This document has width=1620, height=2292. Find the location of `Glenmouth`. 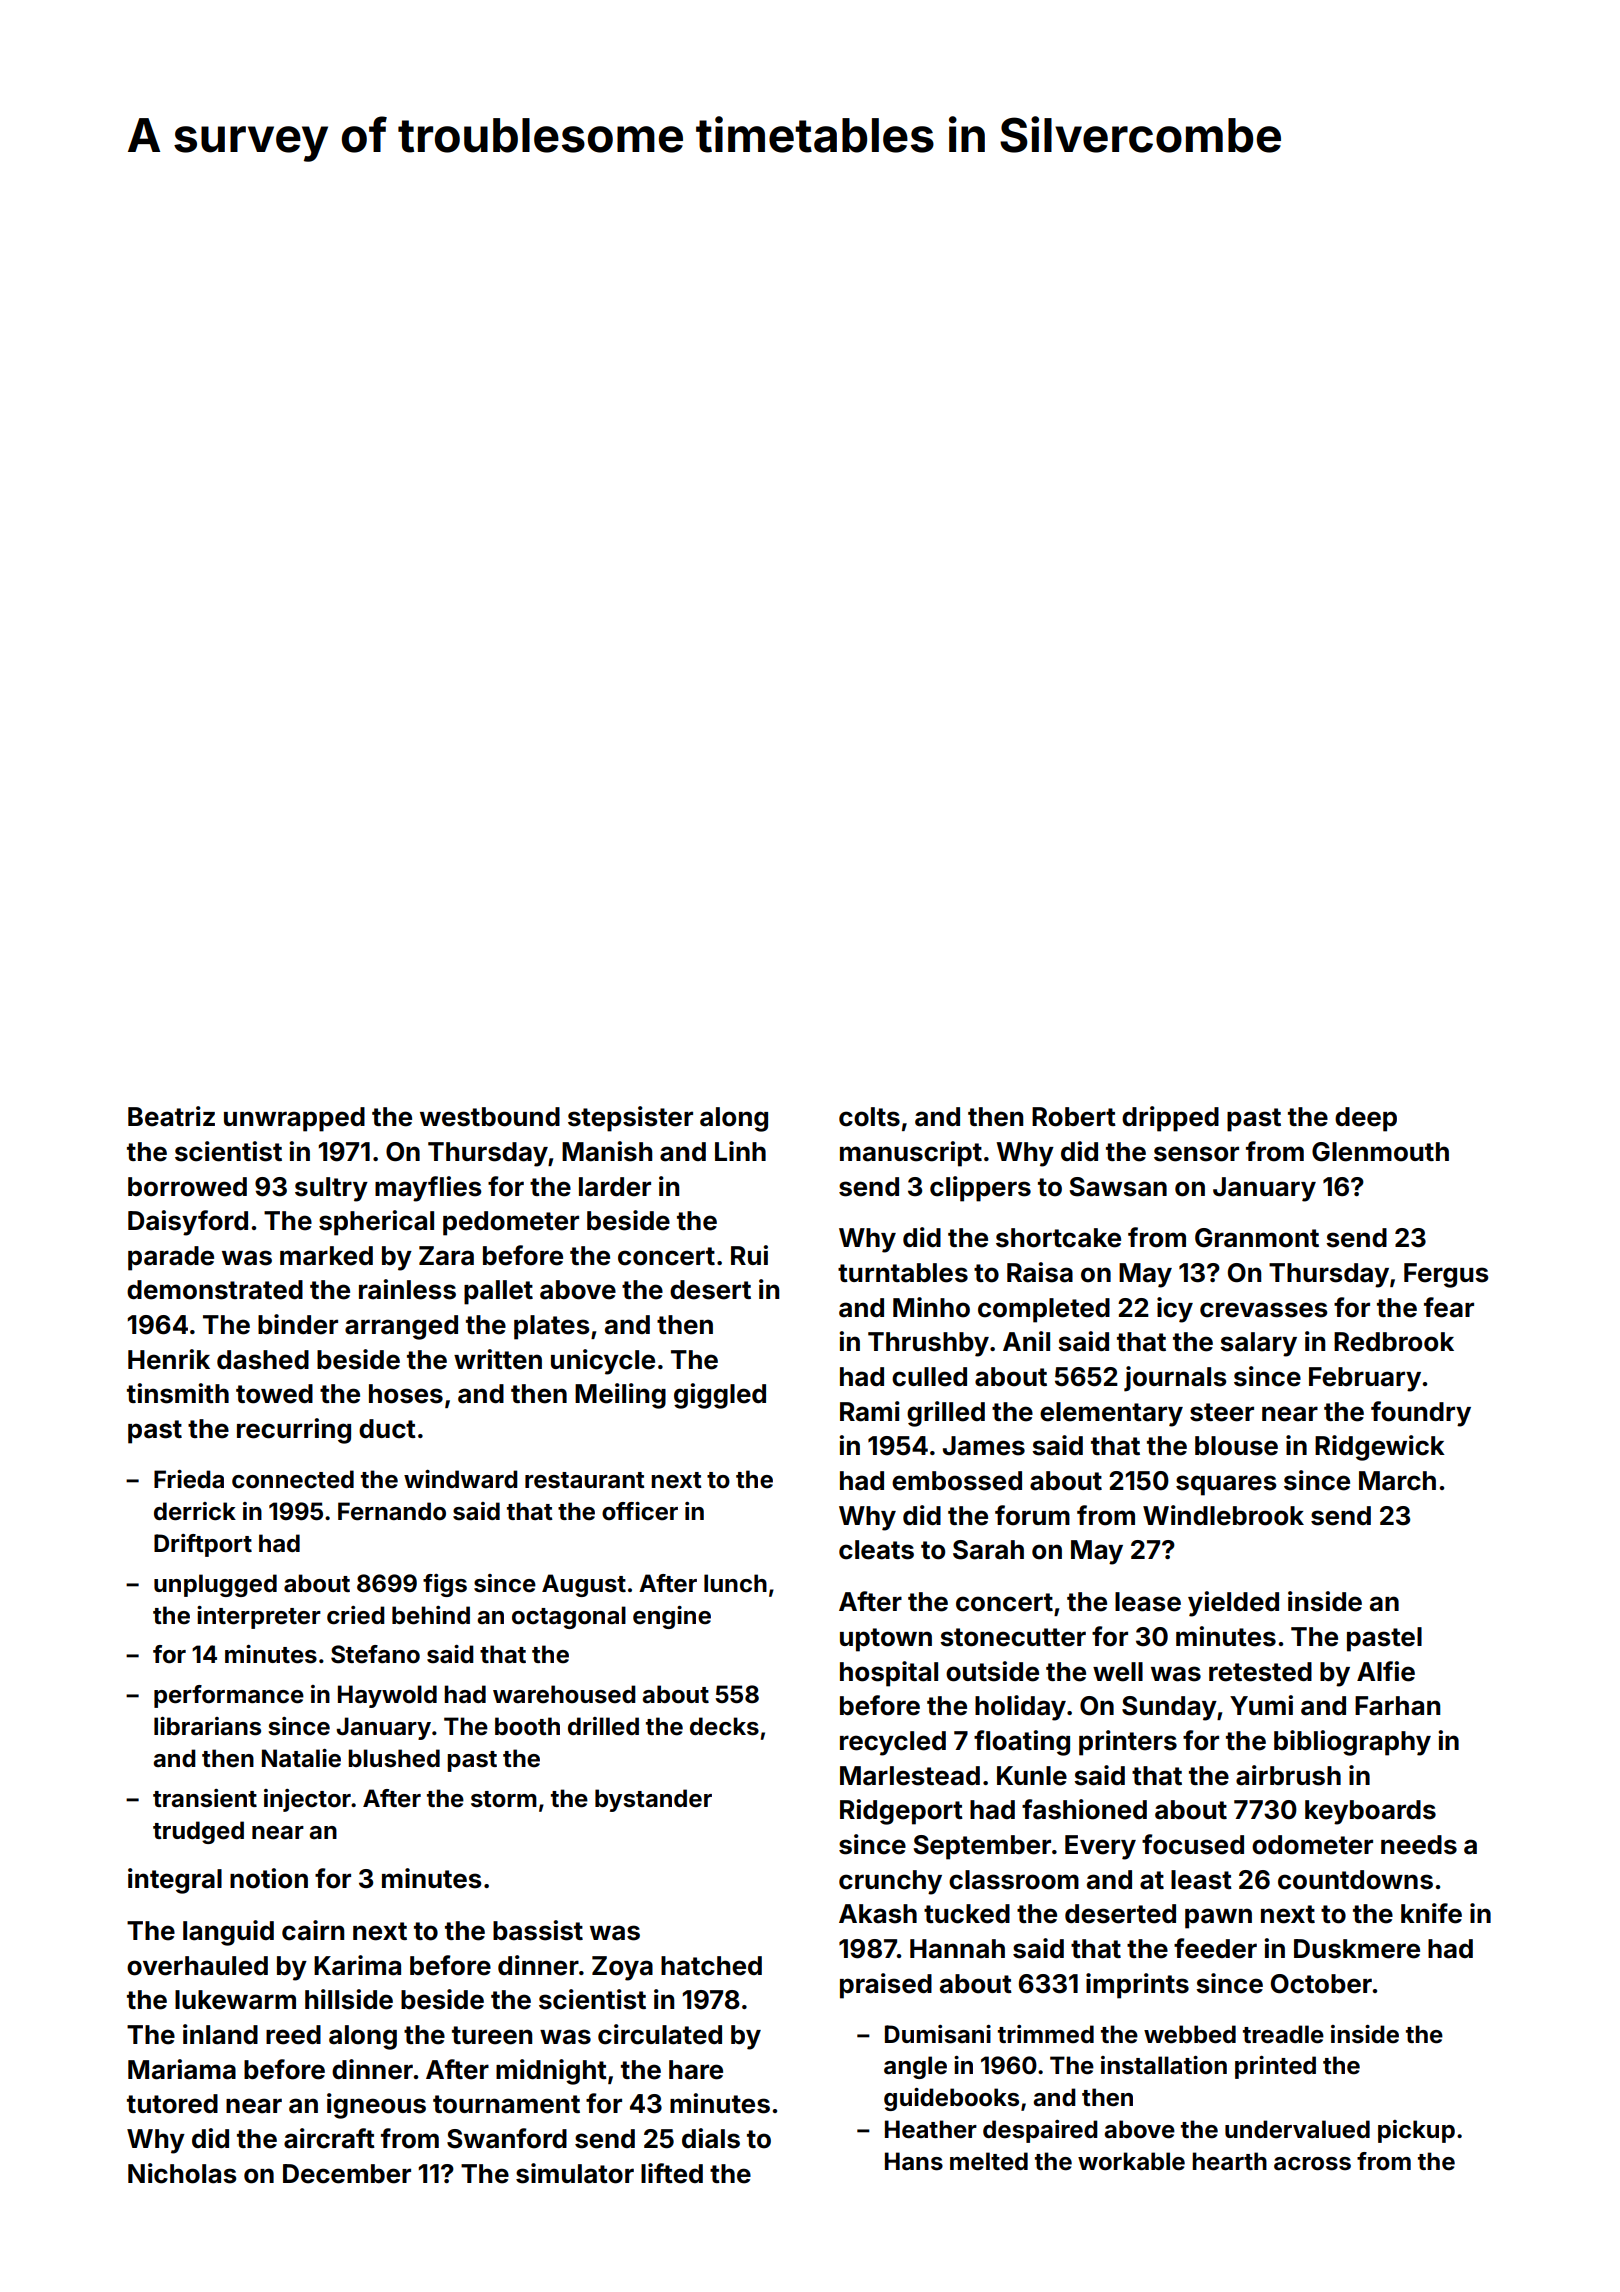

Glenmouth is located at coordinates (1380, 1152).
